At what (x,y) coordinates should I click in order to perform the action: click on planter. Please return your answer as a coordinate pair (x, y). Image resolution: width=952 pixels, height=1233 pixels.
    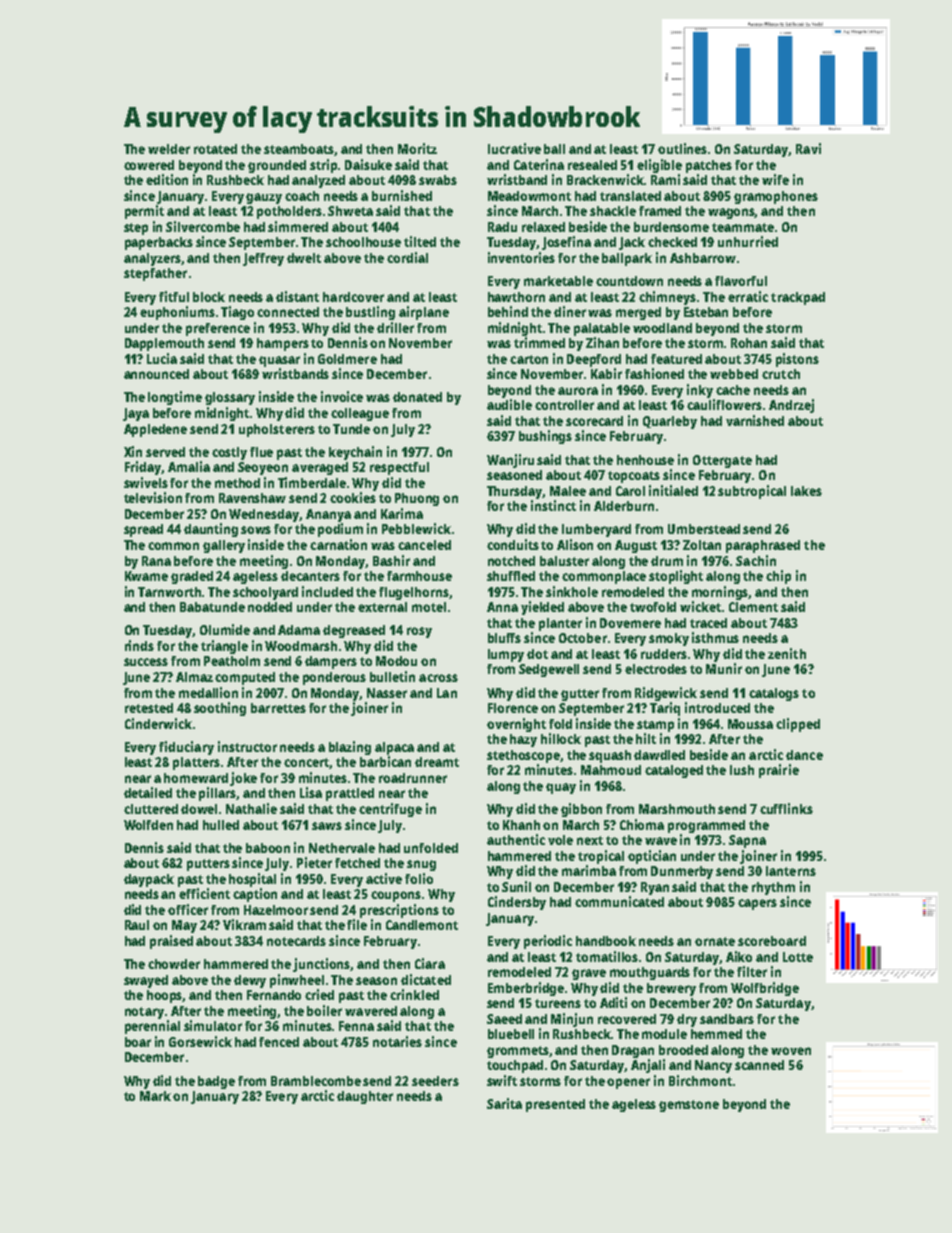
    Looking at the image, I should click on (560, 624).
